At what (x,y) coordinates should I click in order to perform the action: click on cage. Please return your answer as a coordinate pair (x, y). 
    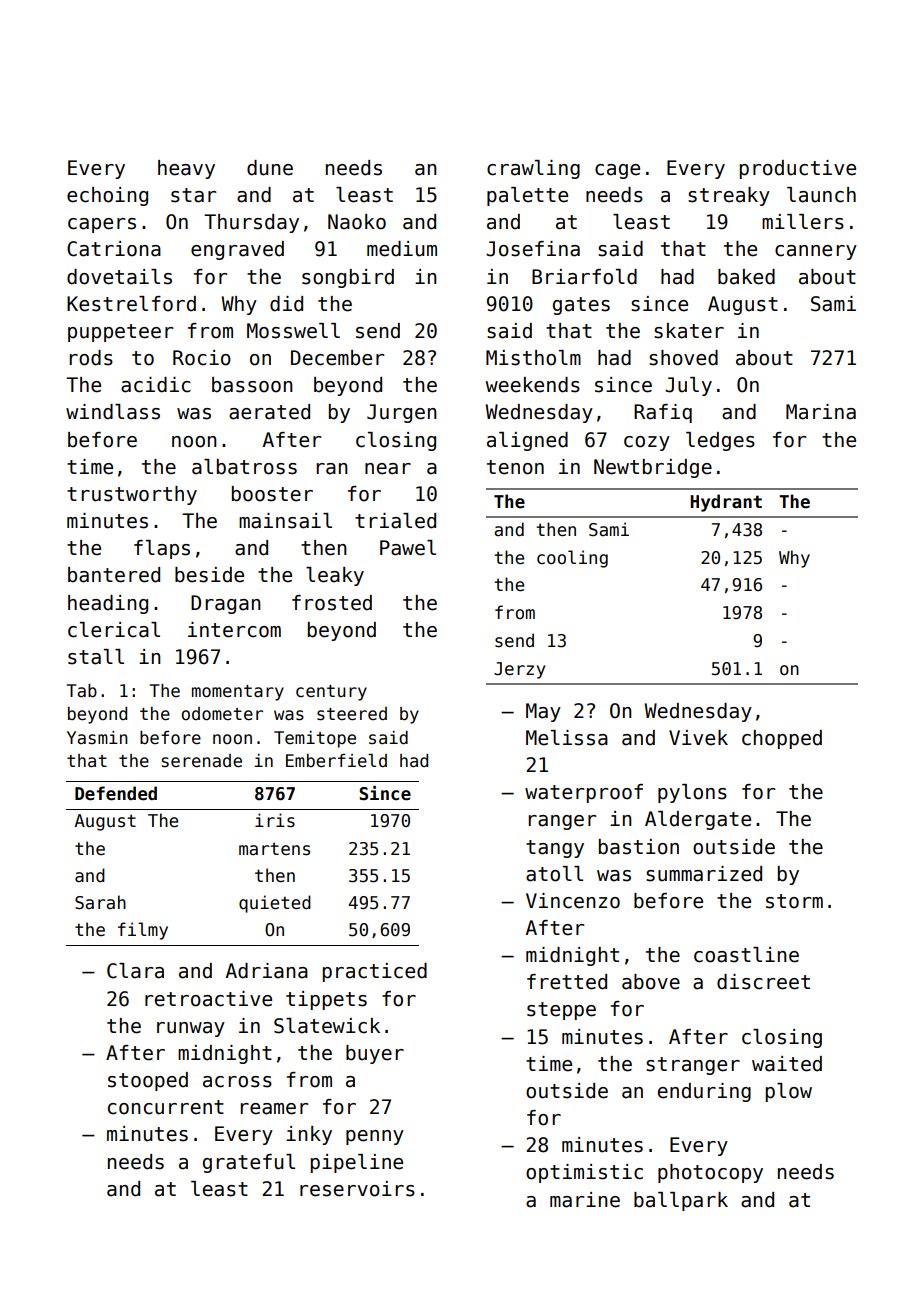
    Looking at the image, I should click on (617, 171).
